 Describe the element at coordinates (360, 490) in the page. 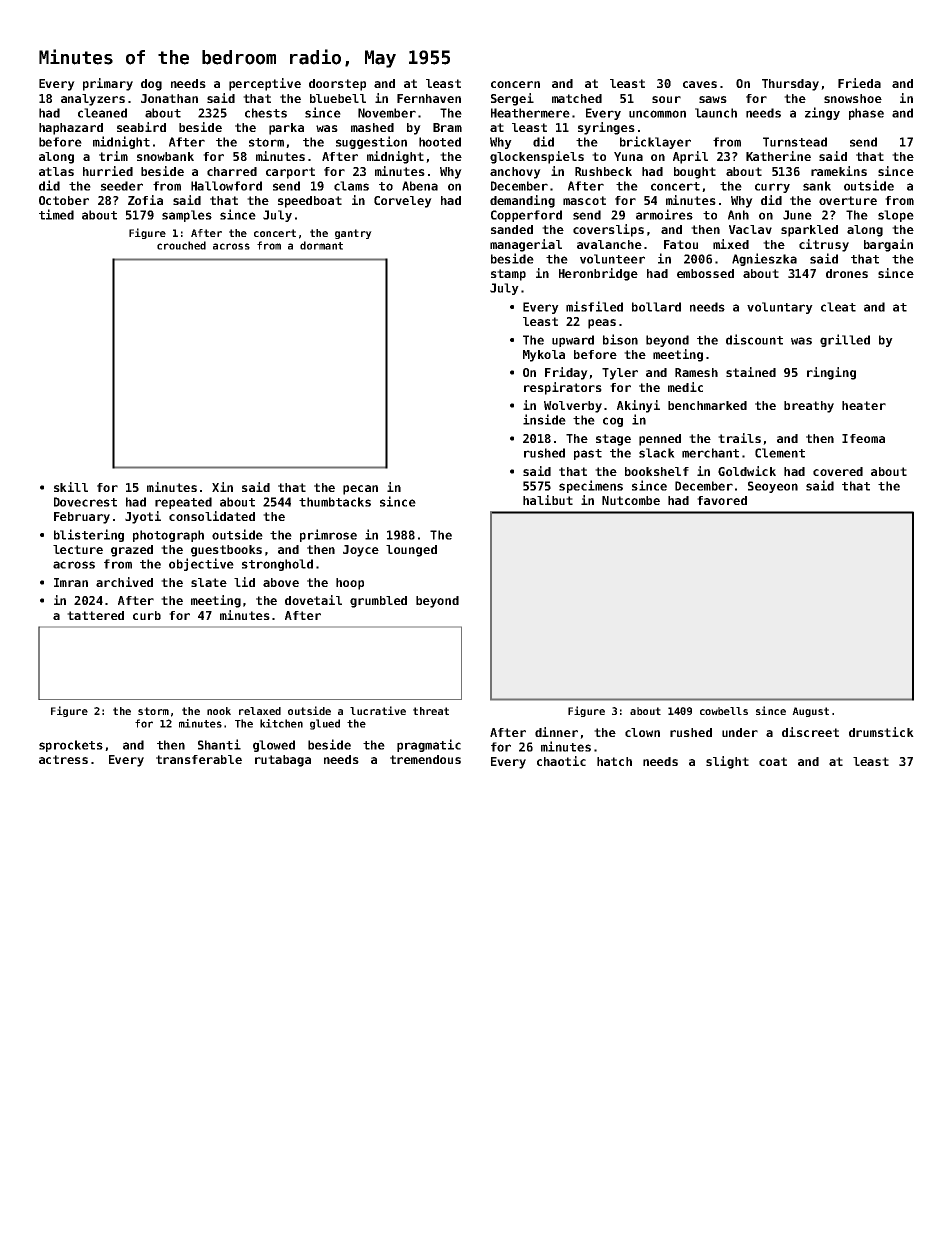

I see `pecan` at that location.
